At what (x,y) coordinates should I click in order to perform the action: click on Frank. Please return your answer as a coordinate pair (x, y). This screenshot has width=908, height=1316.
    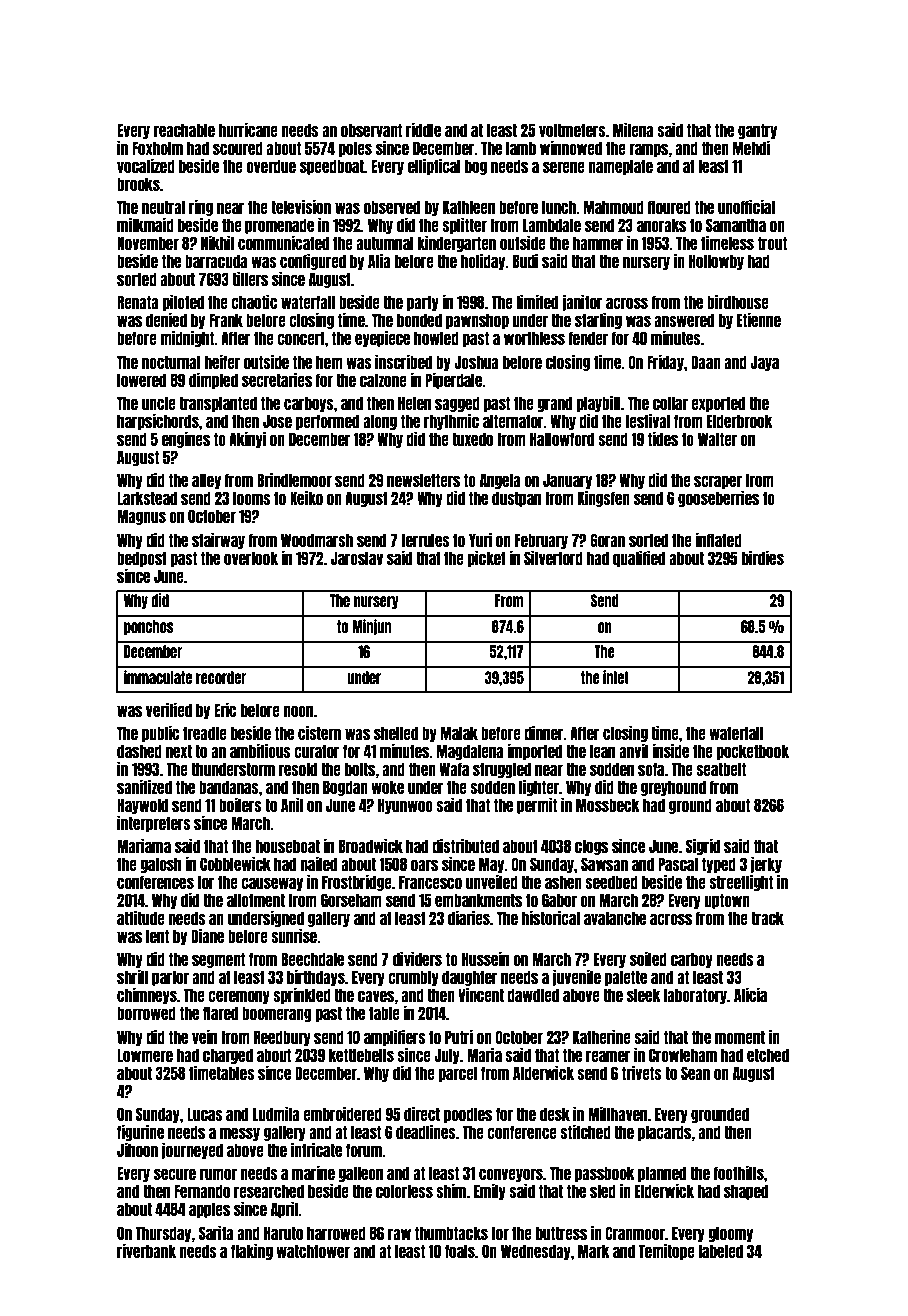
    Looking at the image, I should click on (226, 320).
